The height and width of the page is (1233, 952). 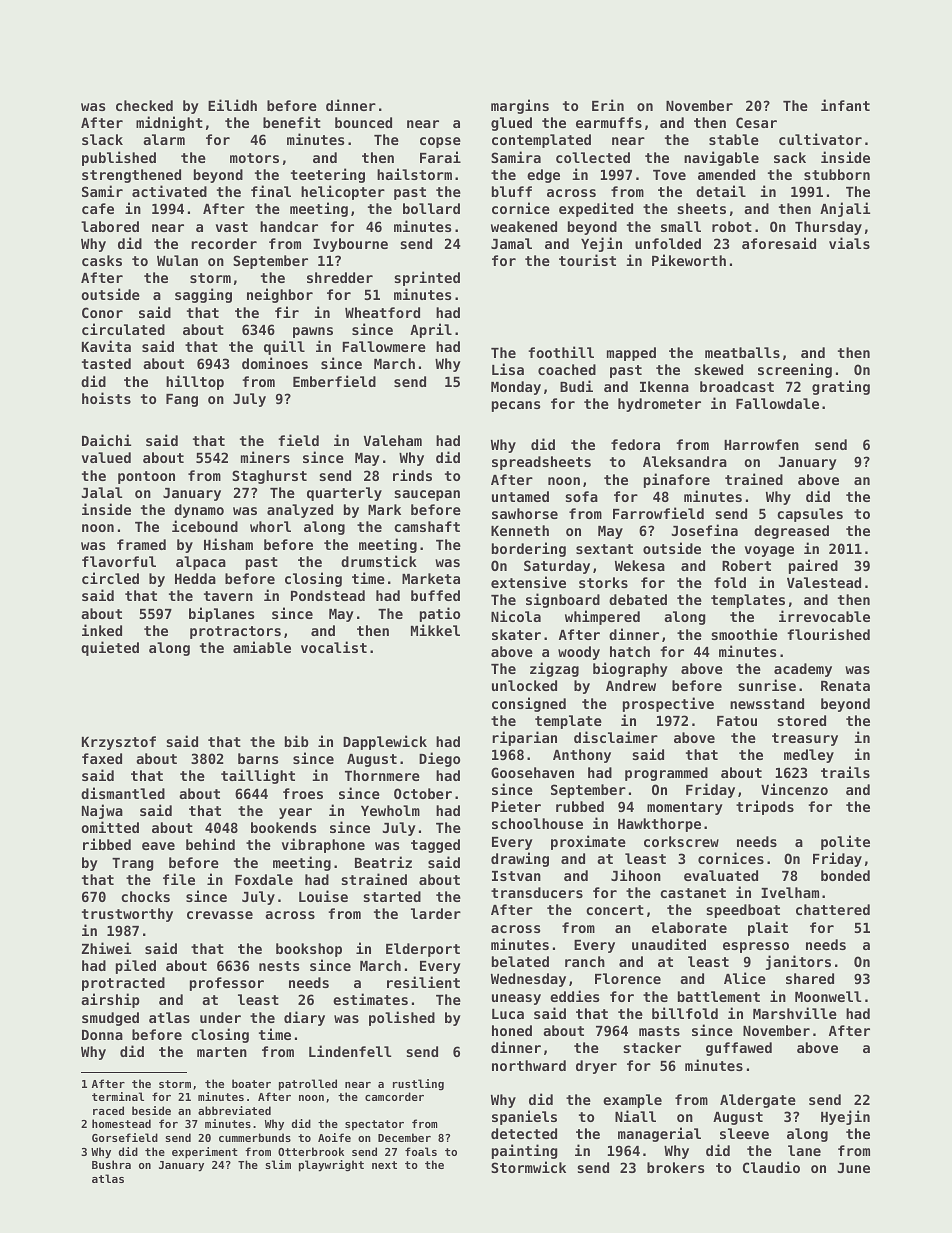 What do you see at coordinates (520, 961) in the page?
I see `belated` at bounding box center [520, 961].
